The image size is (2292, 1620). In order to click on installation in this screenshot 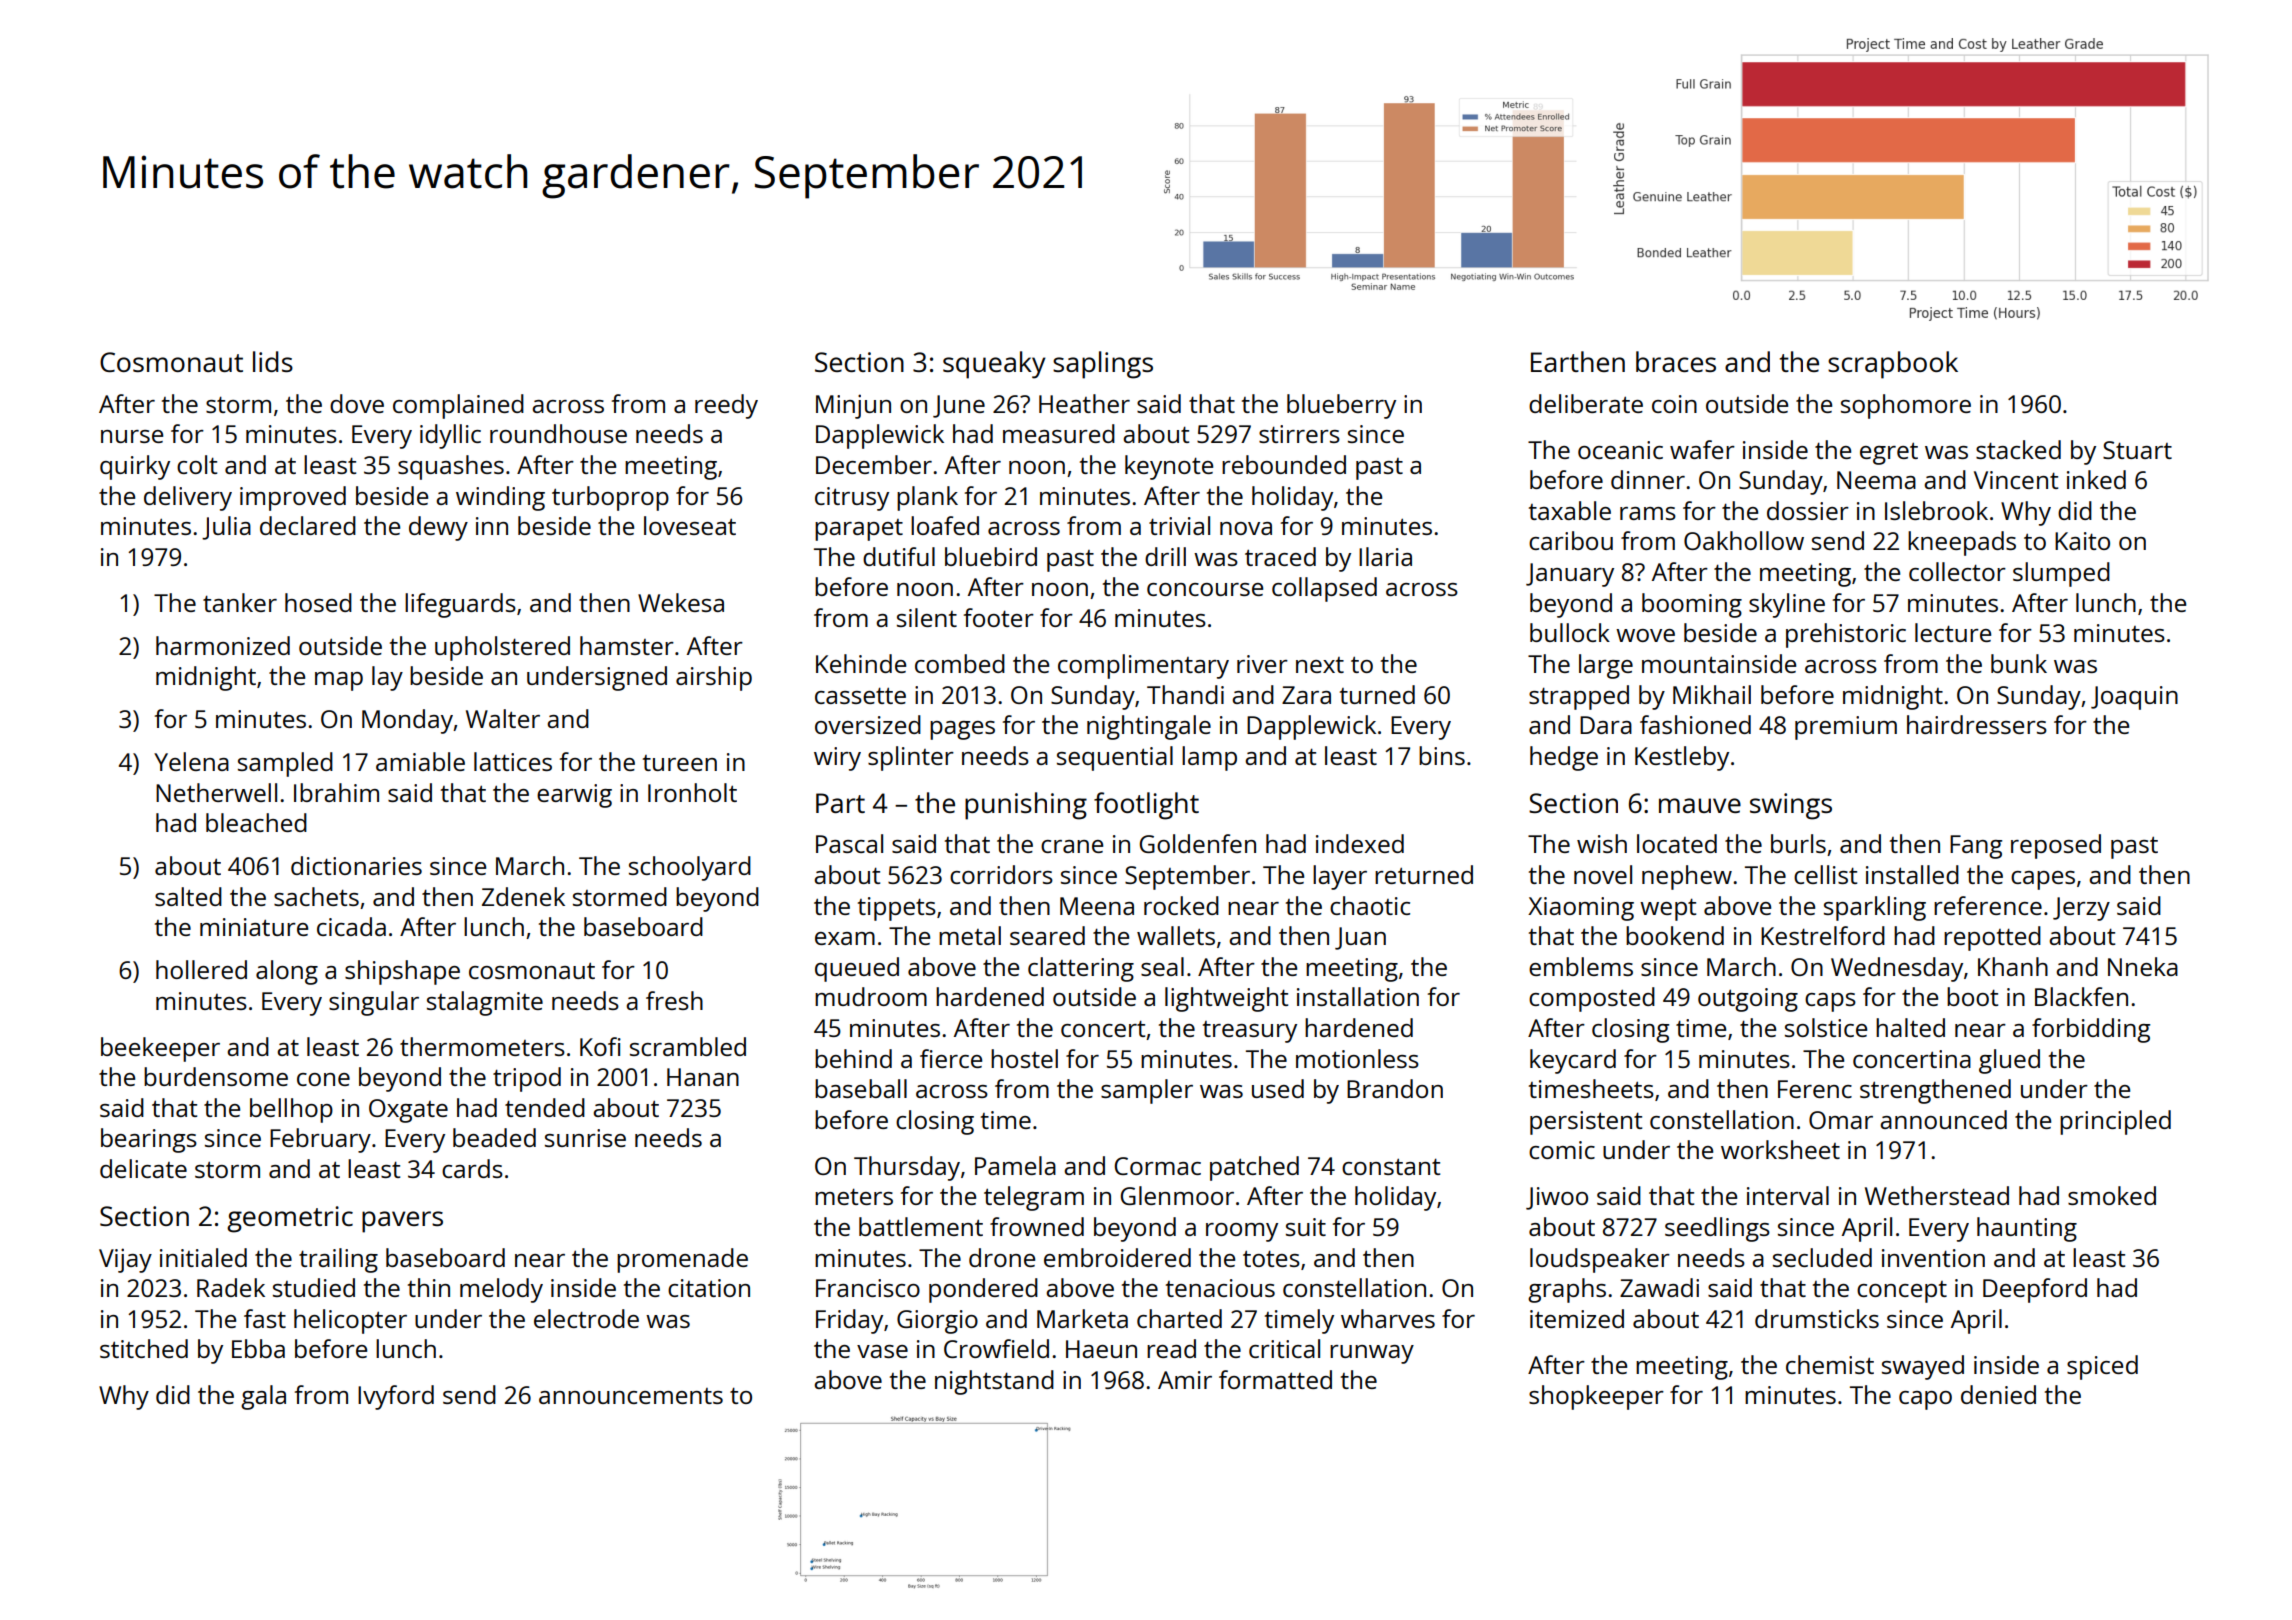, I will do `click(1358, 996)`.
